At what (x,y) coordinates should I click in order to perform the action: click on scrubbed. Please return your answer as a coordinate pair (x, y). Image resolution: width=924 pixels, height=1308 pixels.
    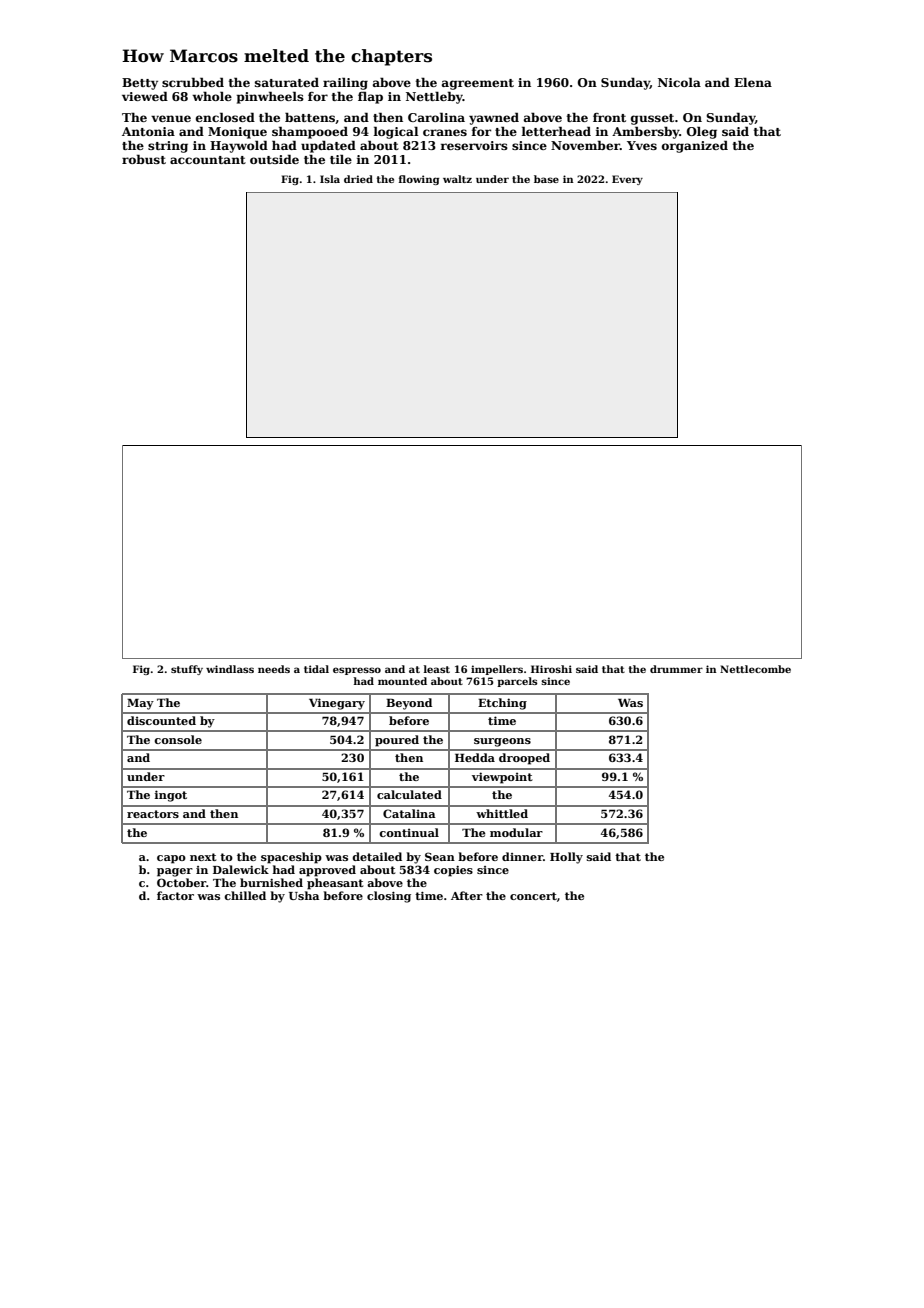
    Looking at the image, I should click on (193, 82).
